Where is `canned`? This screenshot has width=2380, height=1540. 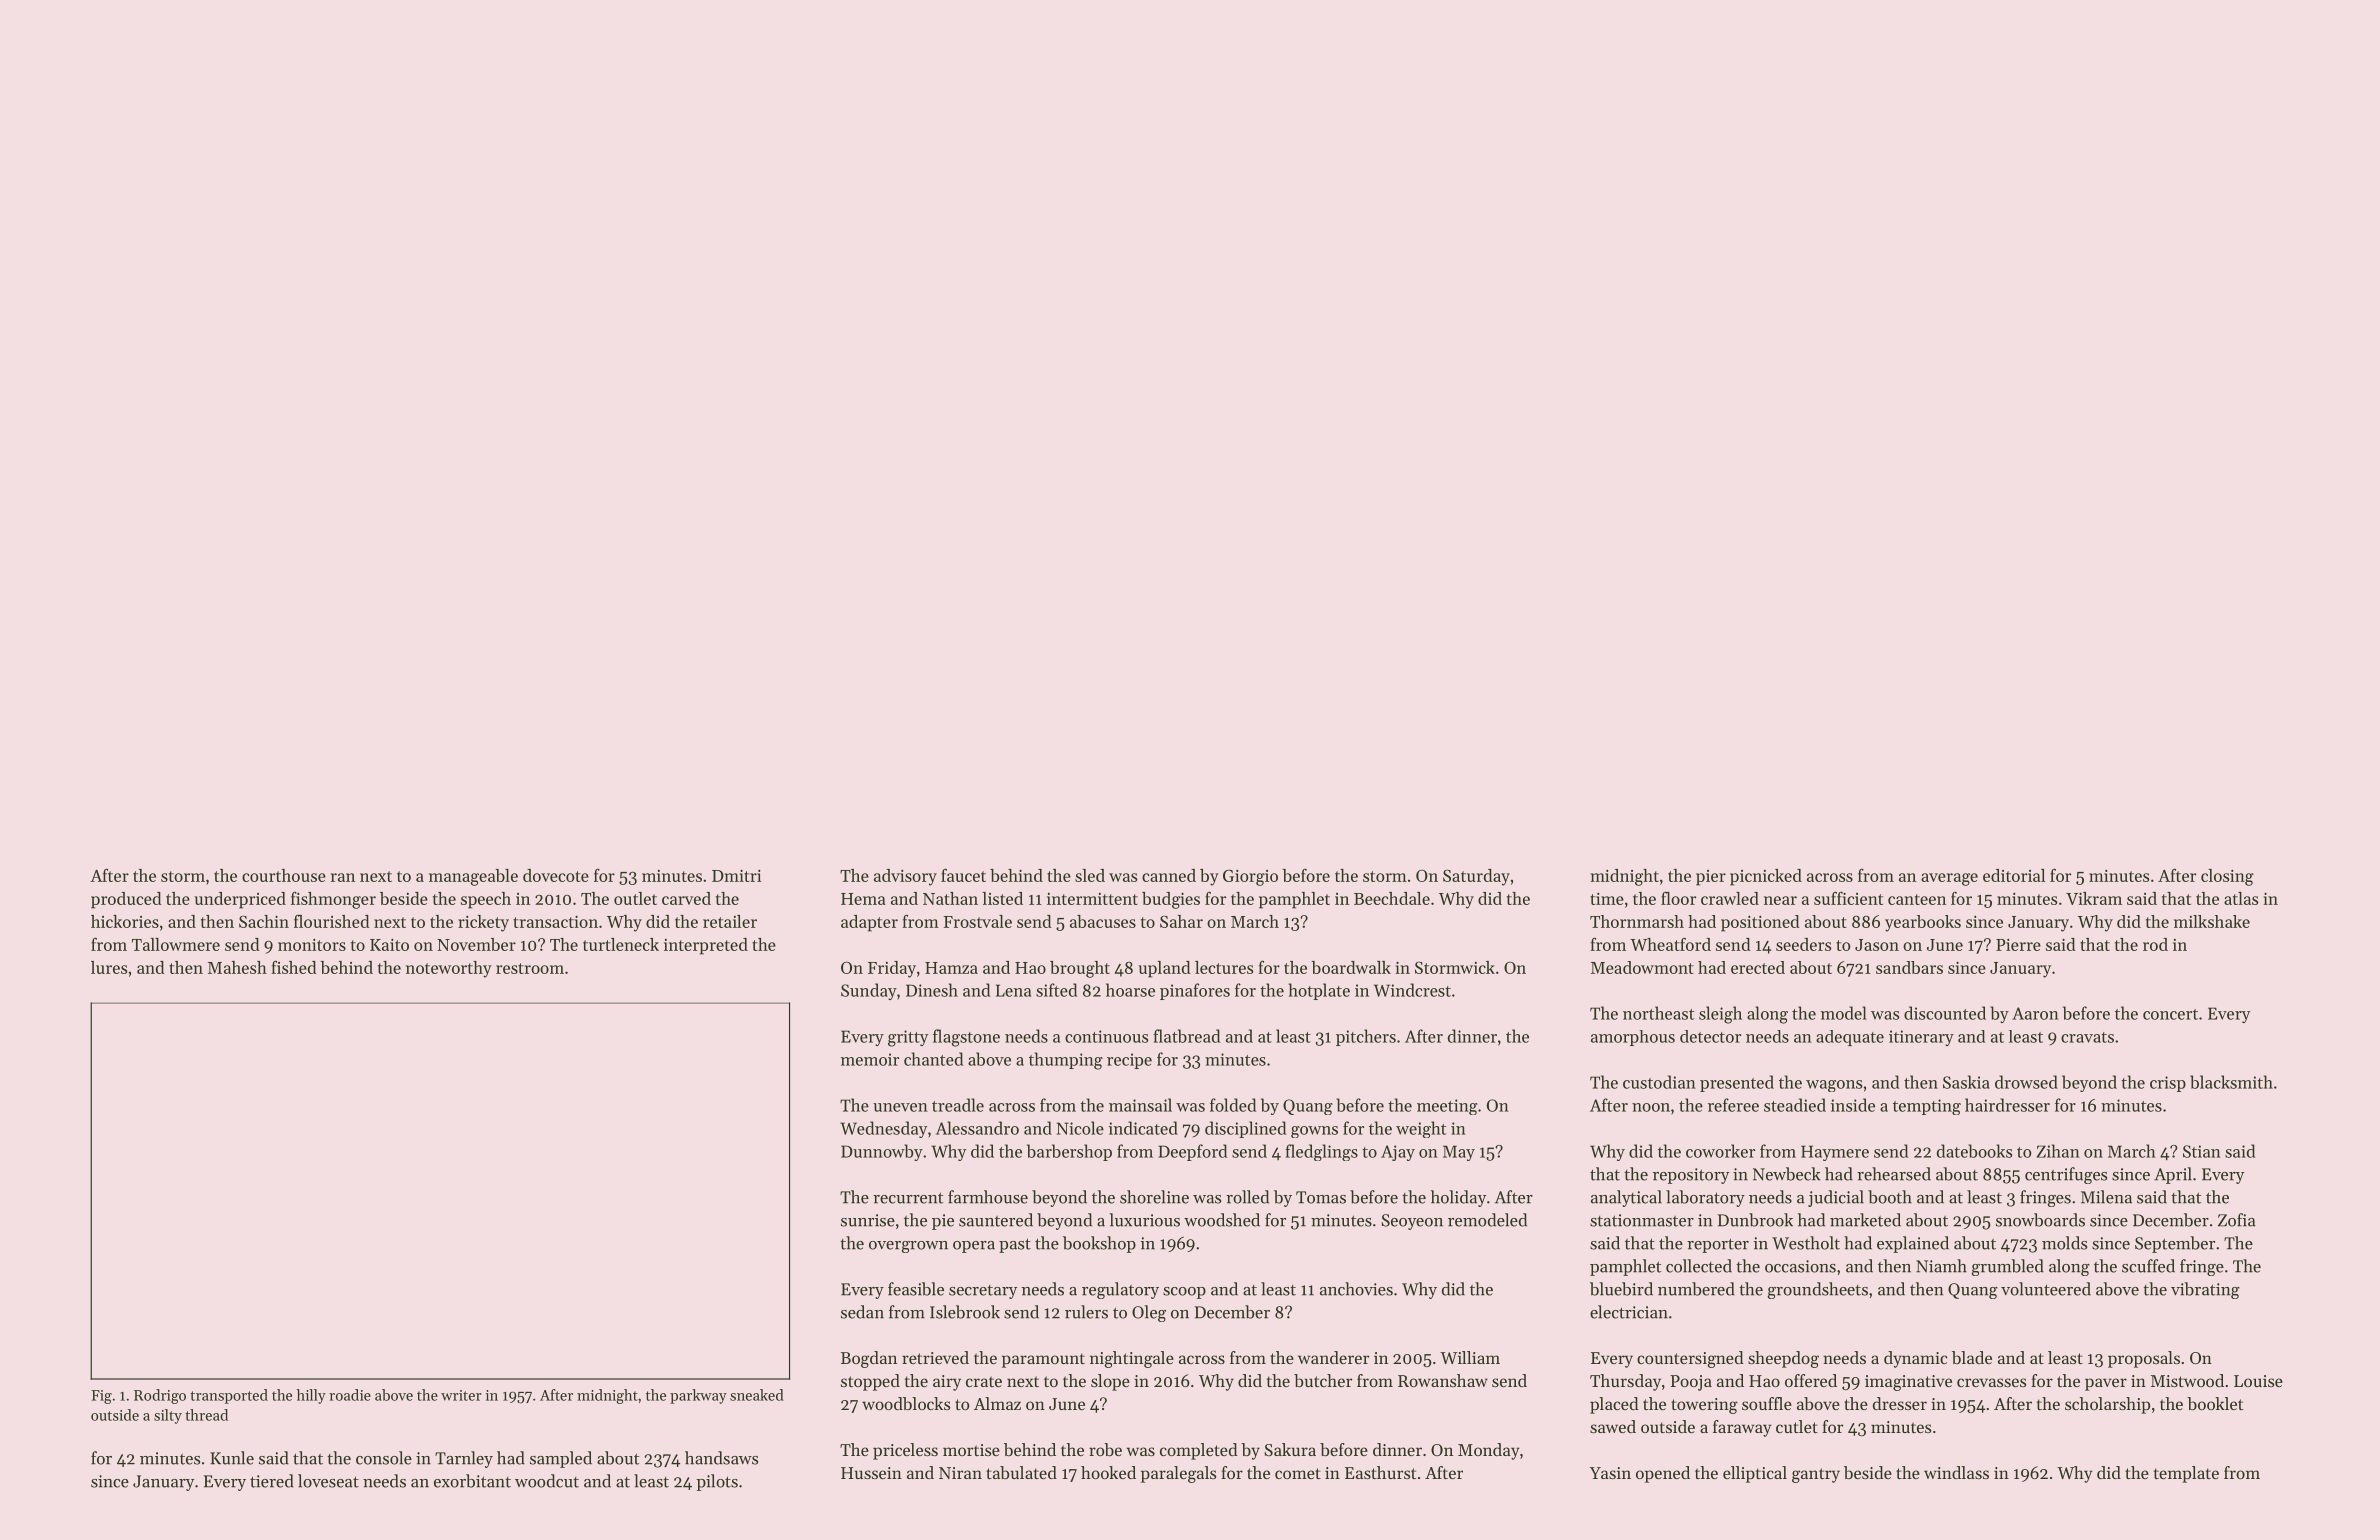
canned is located at coordinates (1169, 875).
